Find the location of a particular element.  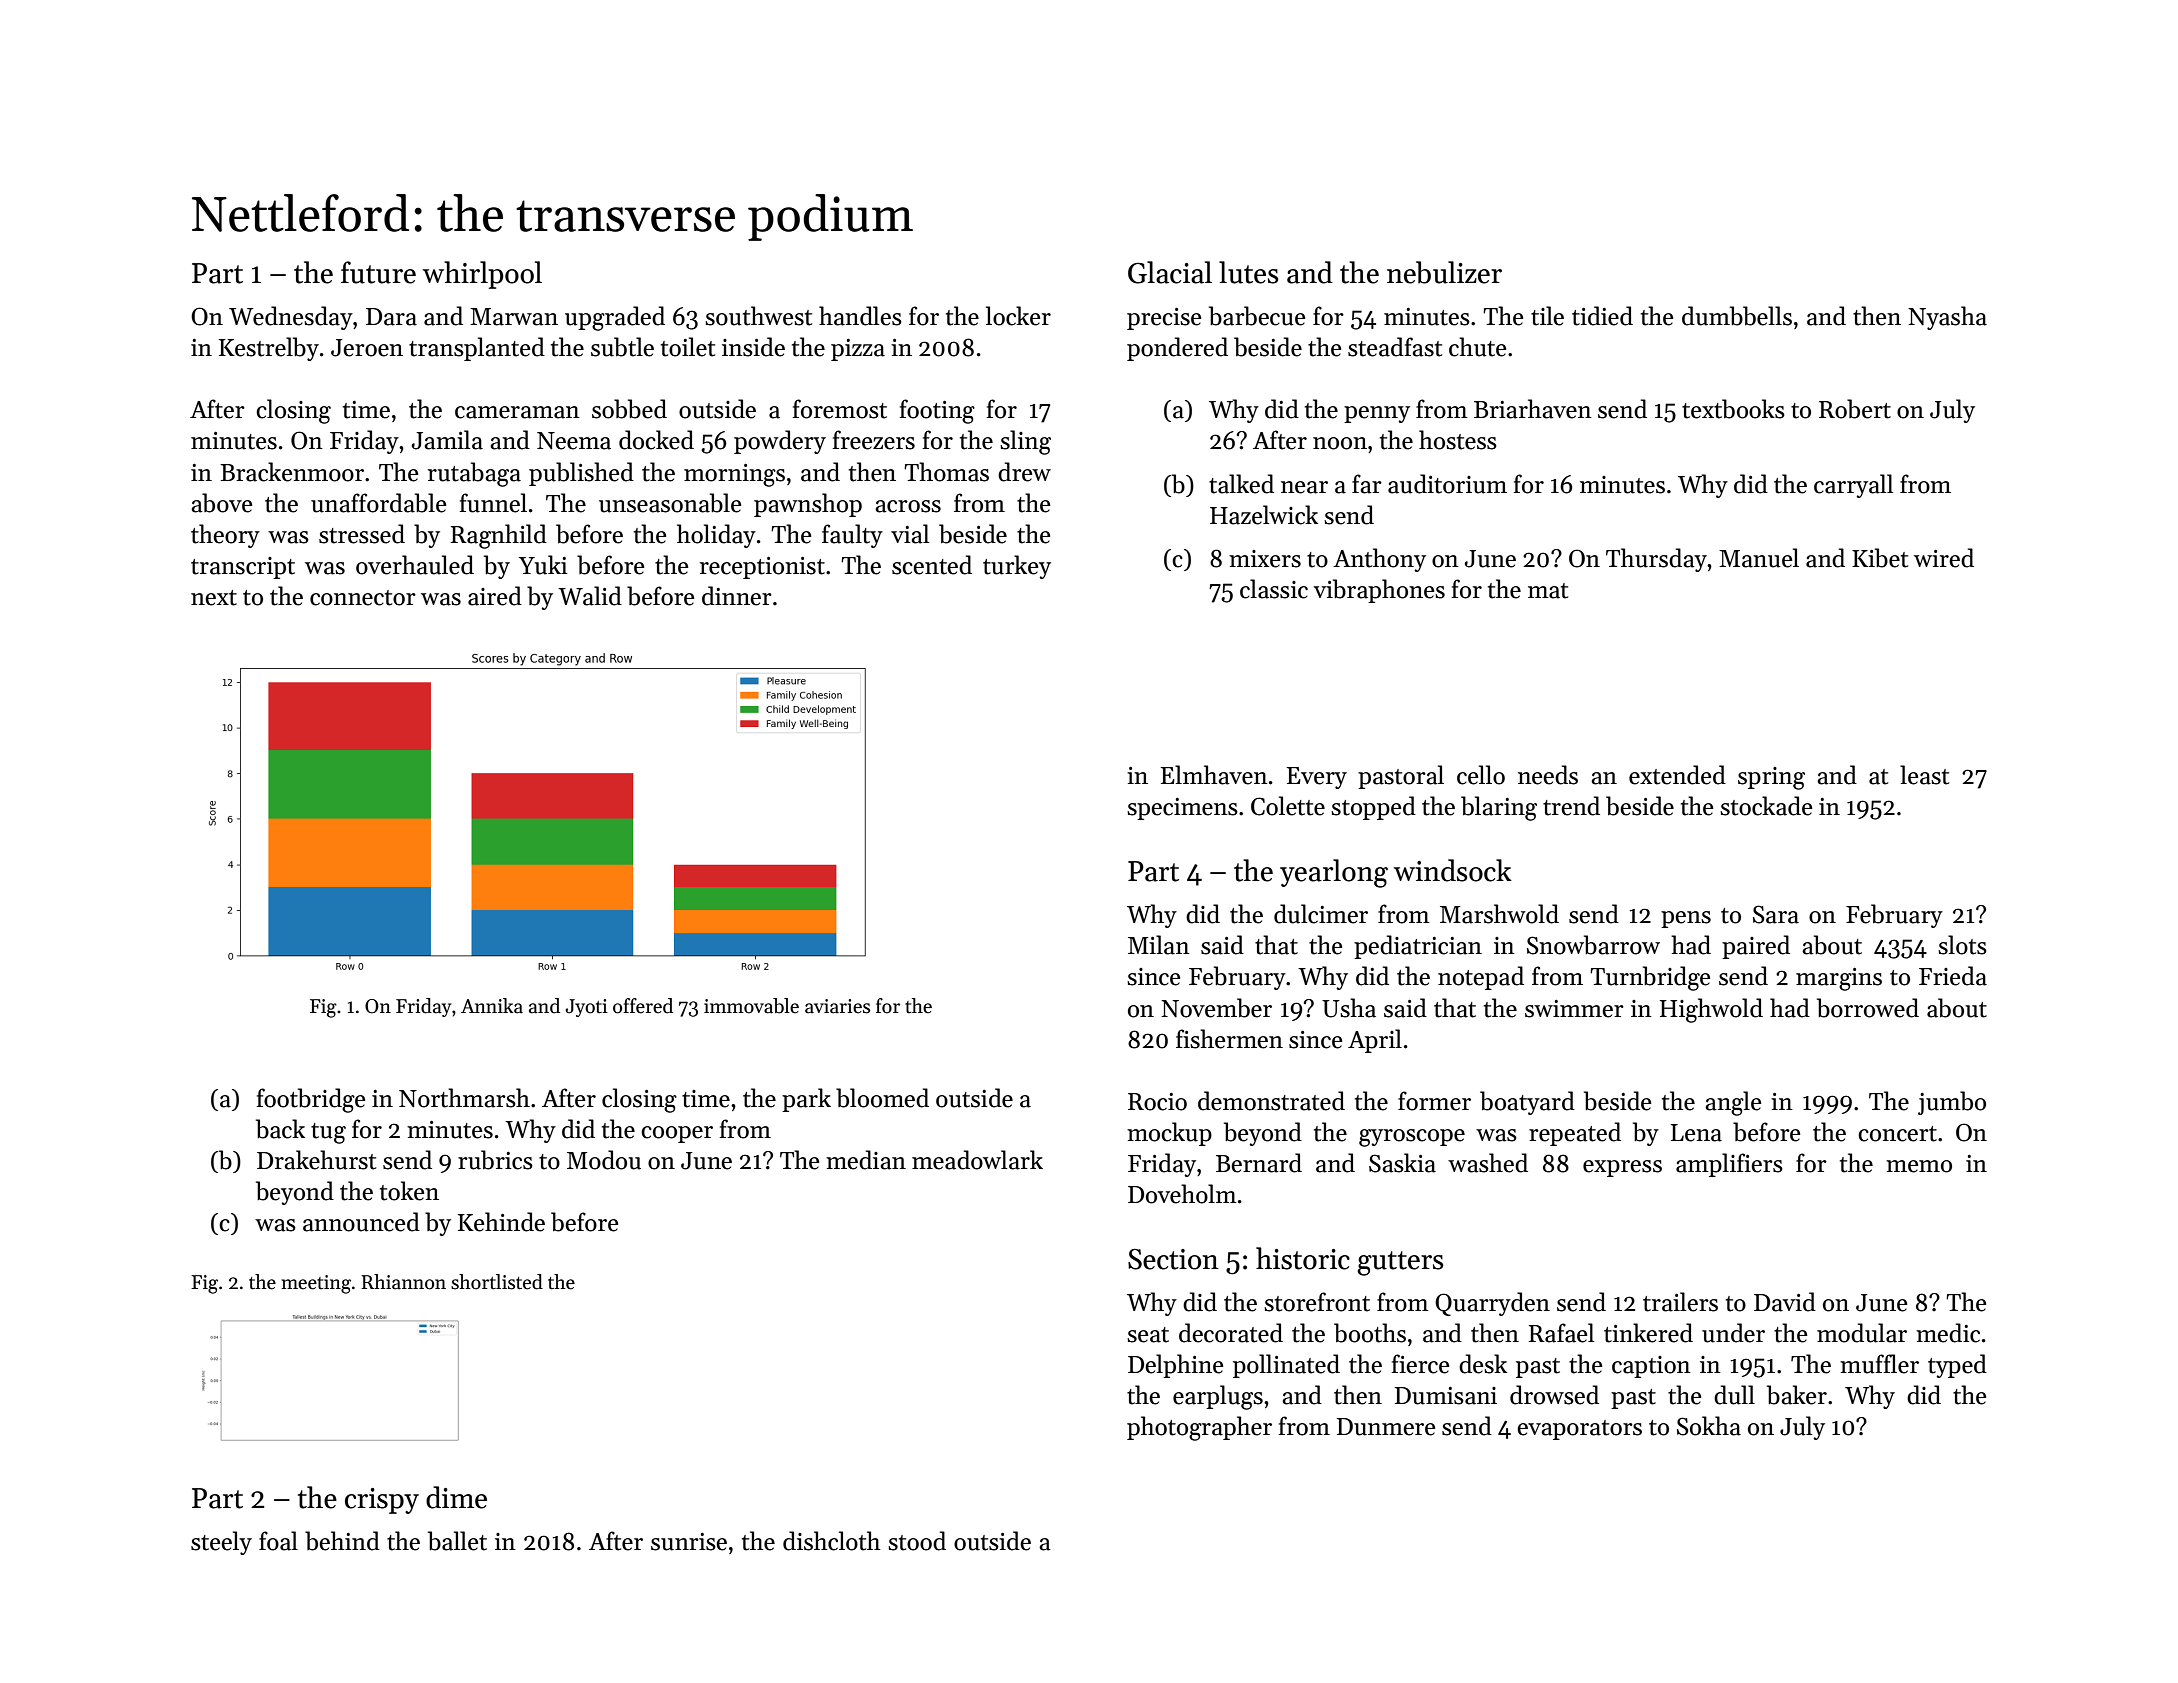

Briarhaven is located at coordinates (1533, 409).
